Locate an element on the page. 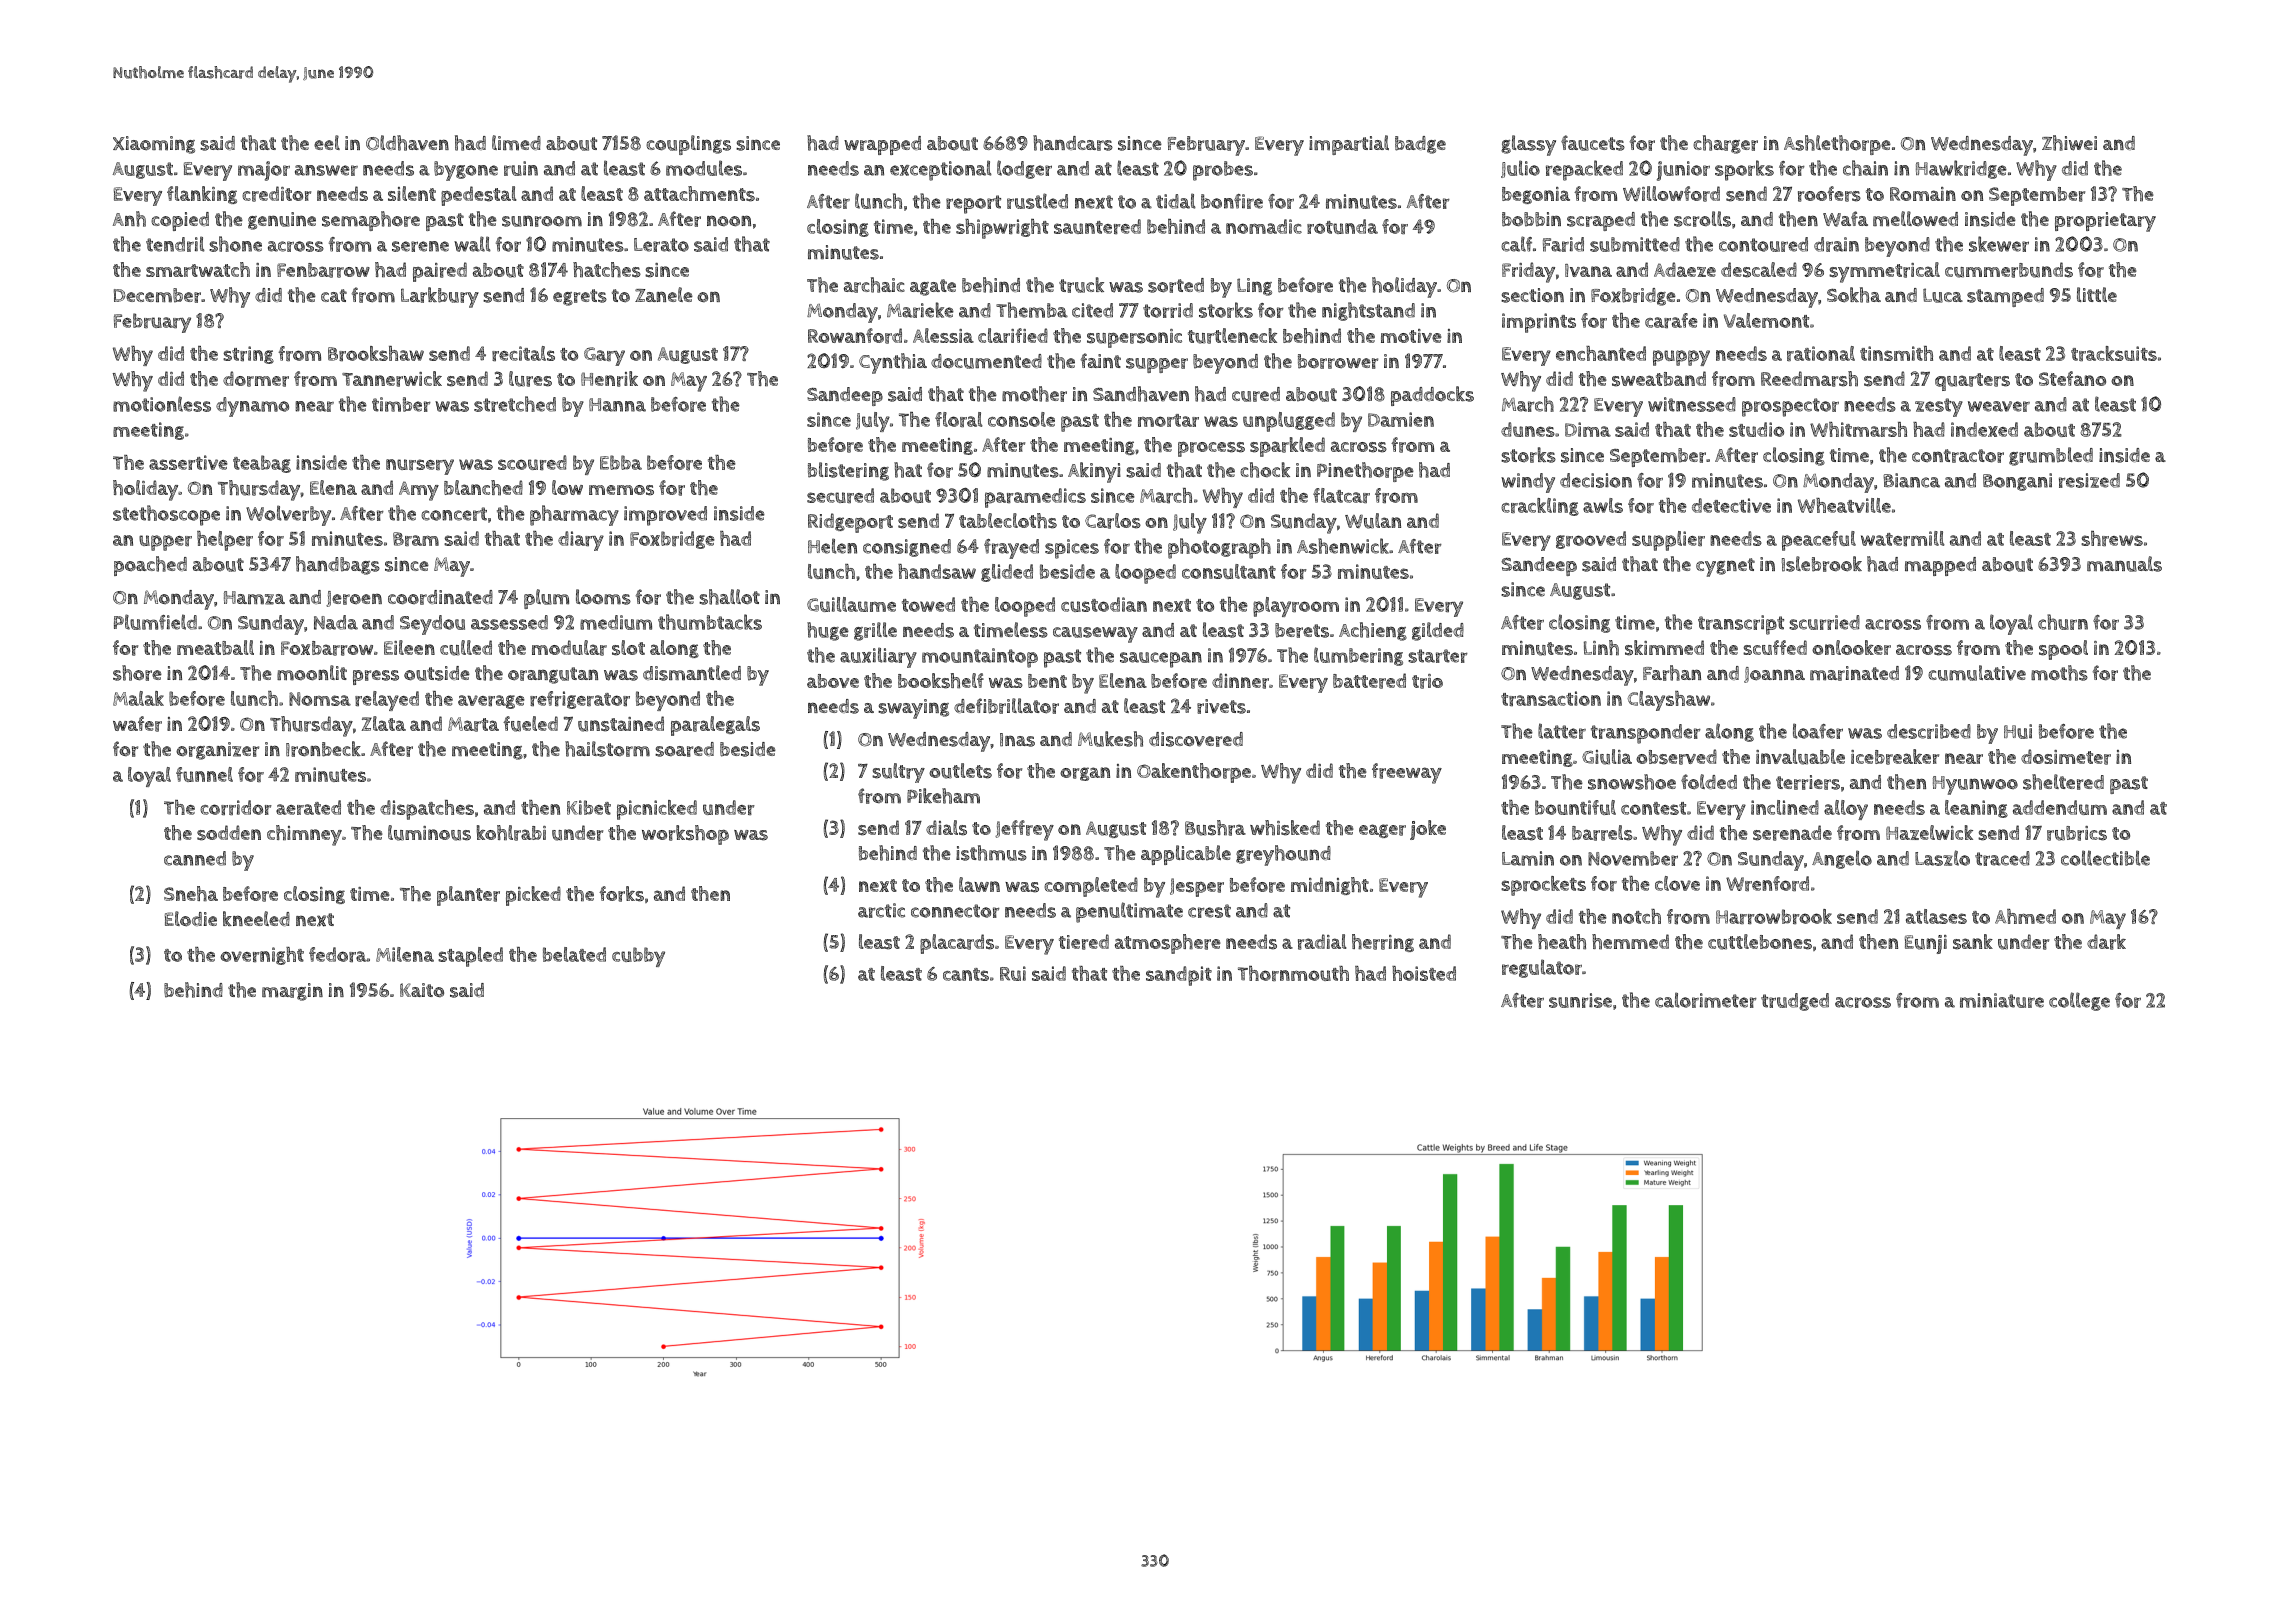 This page has height=1614, width=2282. canned is located at coordinates (195, 858).
